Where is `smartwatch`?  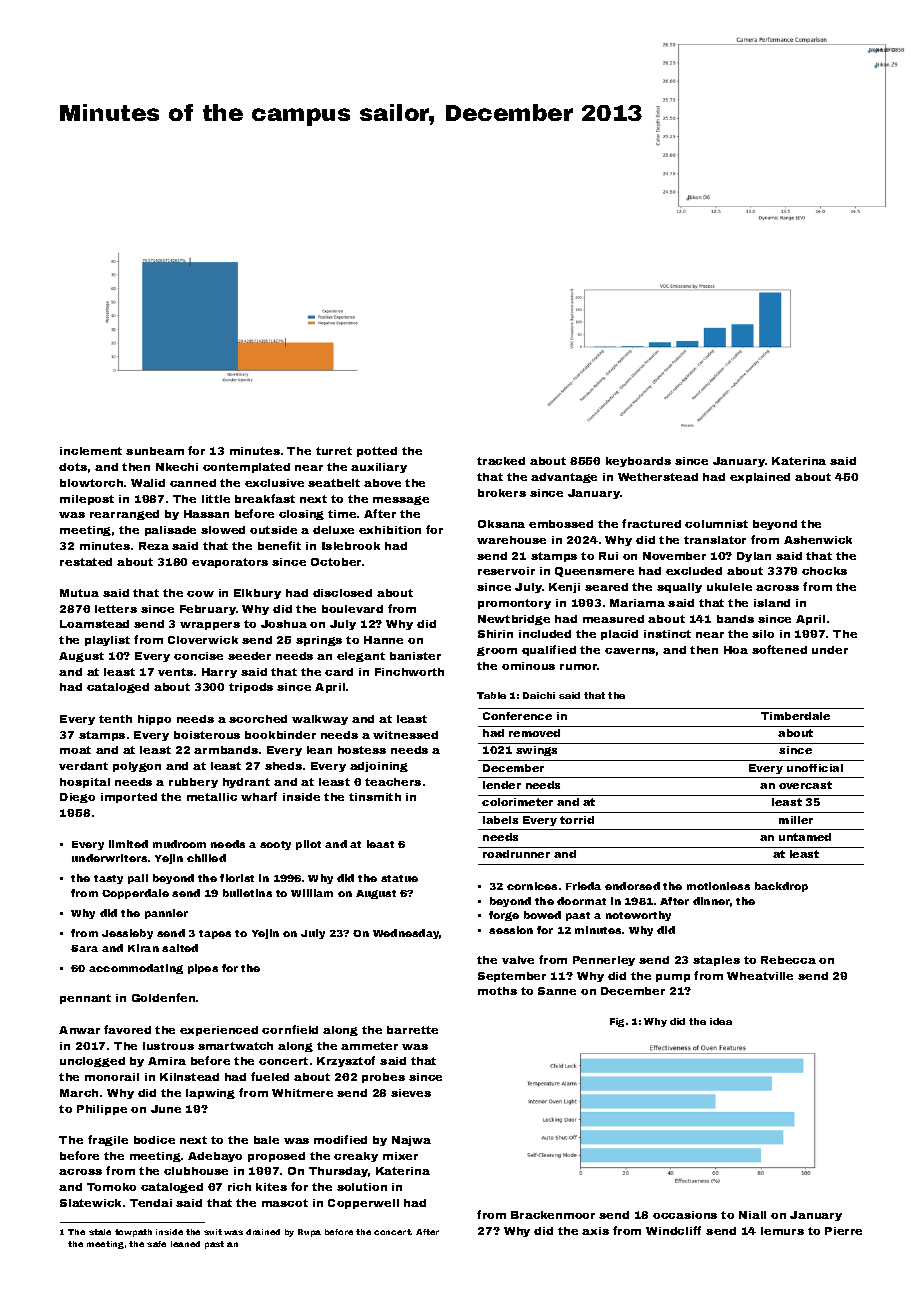 smartwatch is located at coordinates (235, 1046).
